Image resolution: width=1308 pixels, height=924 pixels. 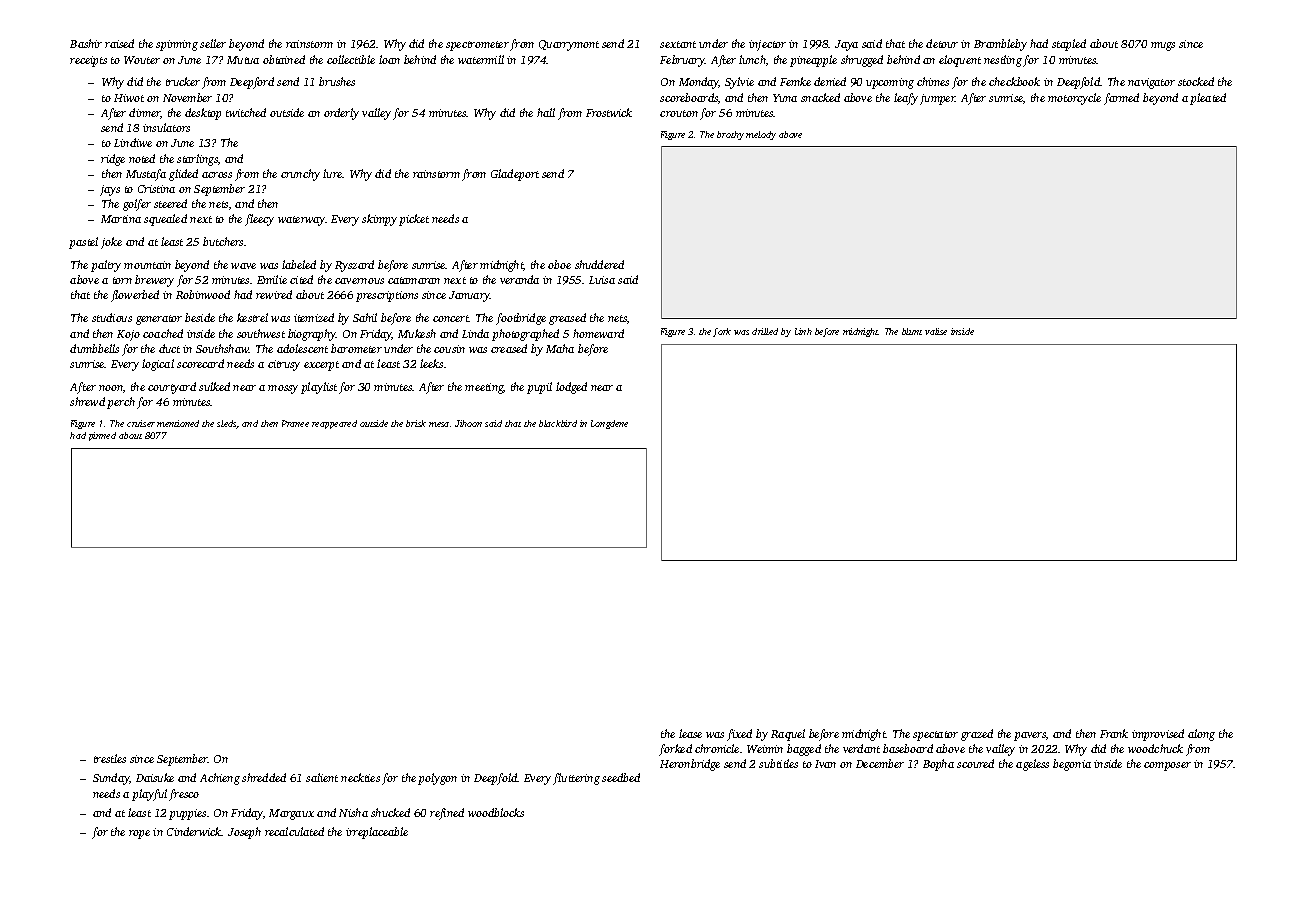 I want to click on blunt, so click(x=912, y=331).
